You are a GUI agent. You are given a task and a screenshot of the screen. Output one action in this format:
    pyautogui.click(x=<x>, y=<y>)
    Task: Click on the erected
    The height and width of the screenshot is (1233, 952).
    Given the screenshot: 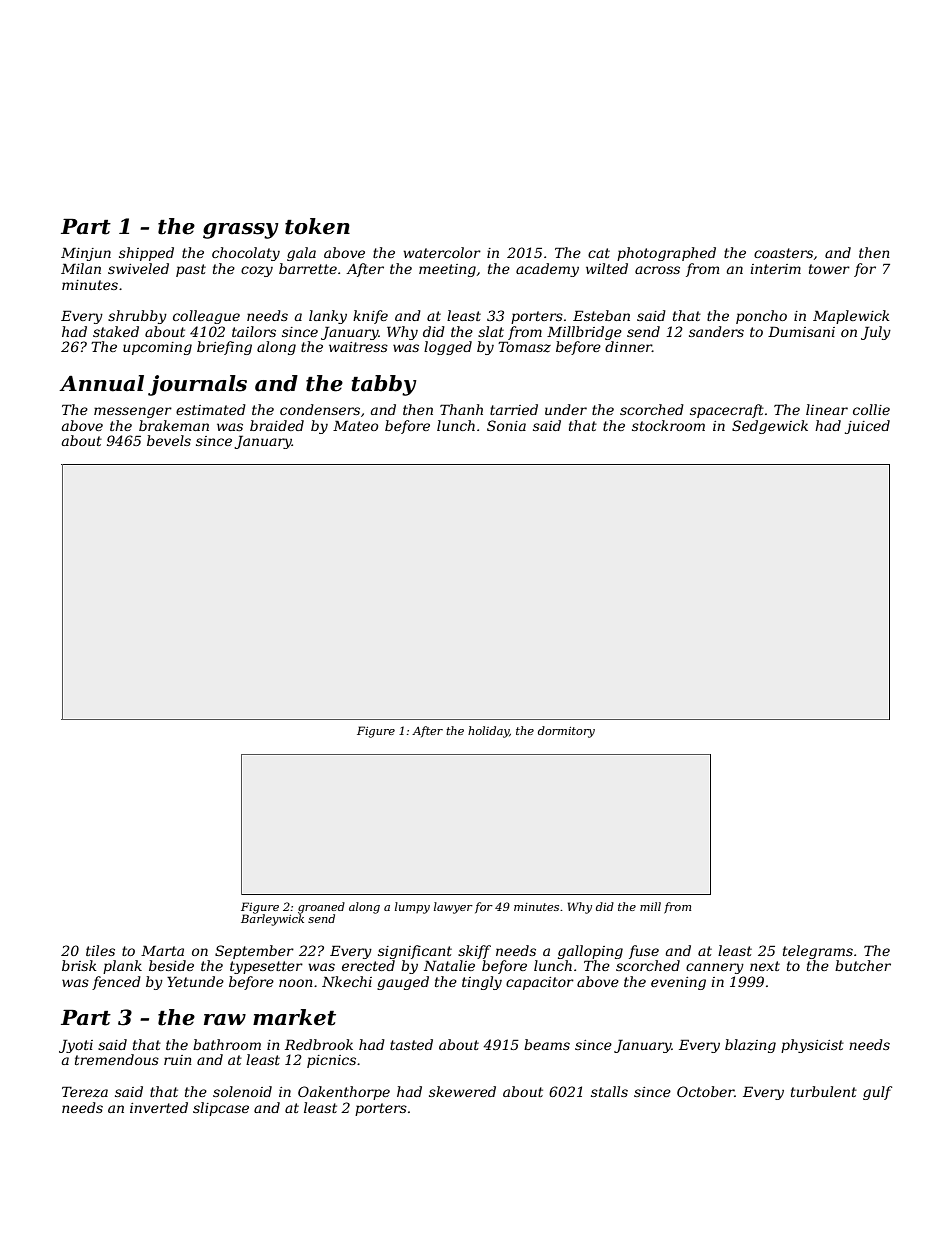 What is the action you would take?
    pyautogui.click(x=368, y=965)
